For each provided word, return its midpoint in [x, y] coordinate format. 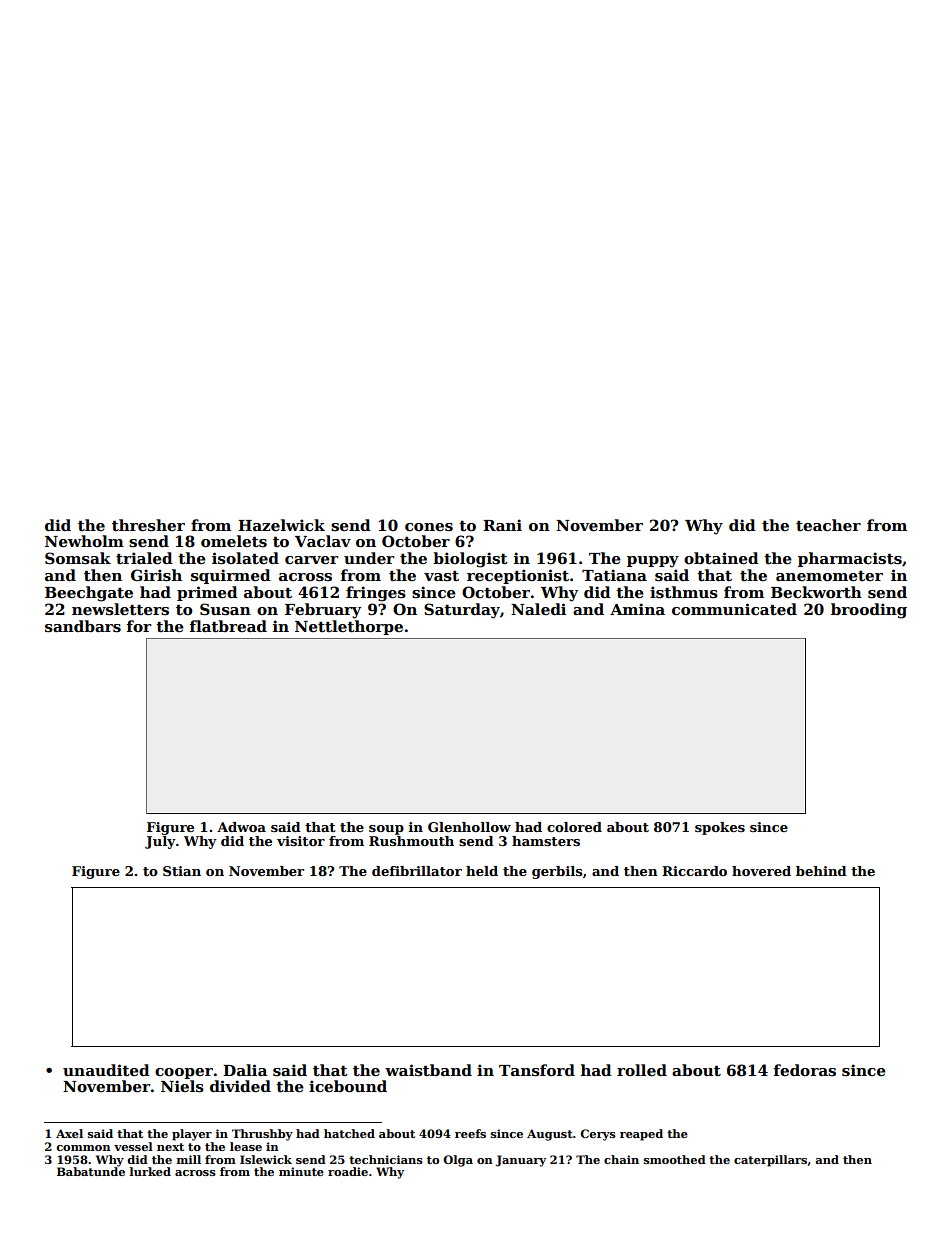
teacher [828, 525]
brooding [869, 611]
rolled [642, 1070]
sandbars [83, 626]
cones [429, 527]
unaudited [106, 1070]
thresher [148, 525]
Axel [69, 1133]
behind [821, 871]
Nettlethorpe [349, 627]
